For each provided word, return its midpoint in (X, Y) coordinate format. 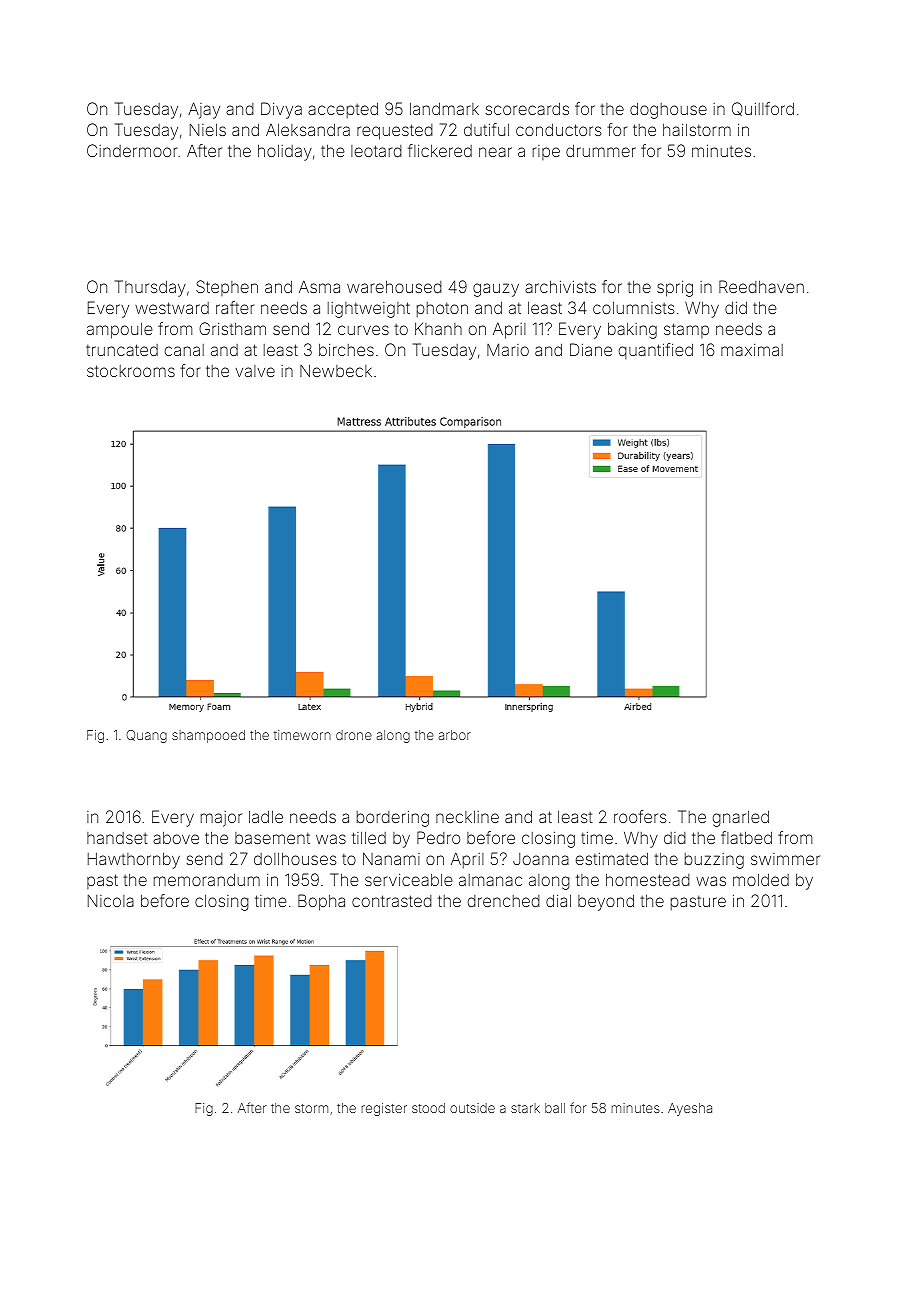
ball (555, 1108)
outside (472, 1108)
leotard (376, 151)
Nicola (111, 900)
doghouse (668, 110)
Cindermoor (132, 150)
